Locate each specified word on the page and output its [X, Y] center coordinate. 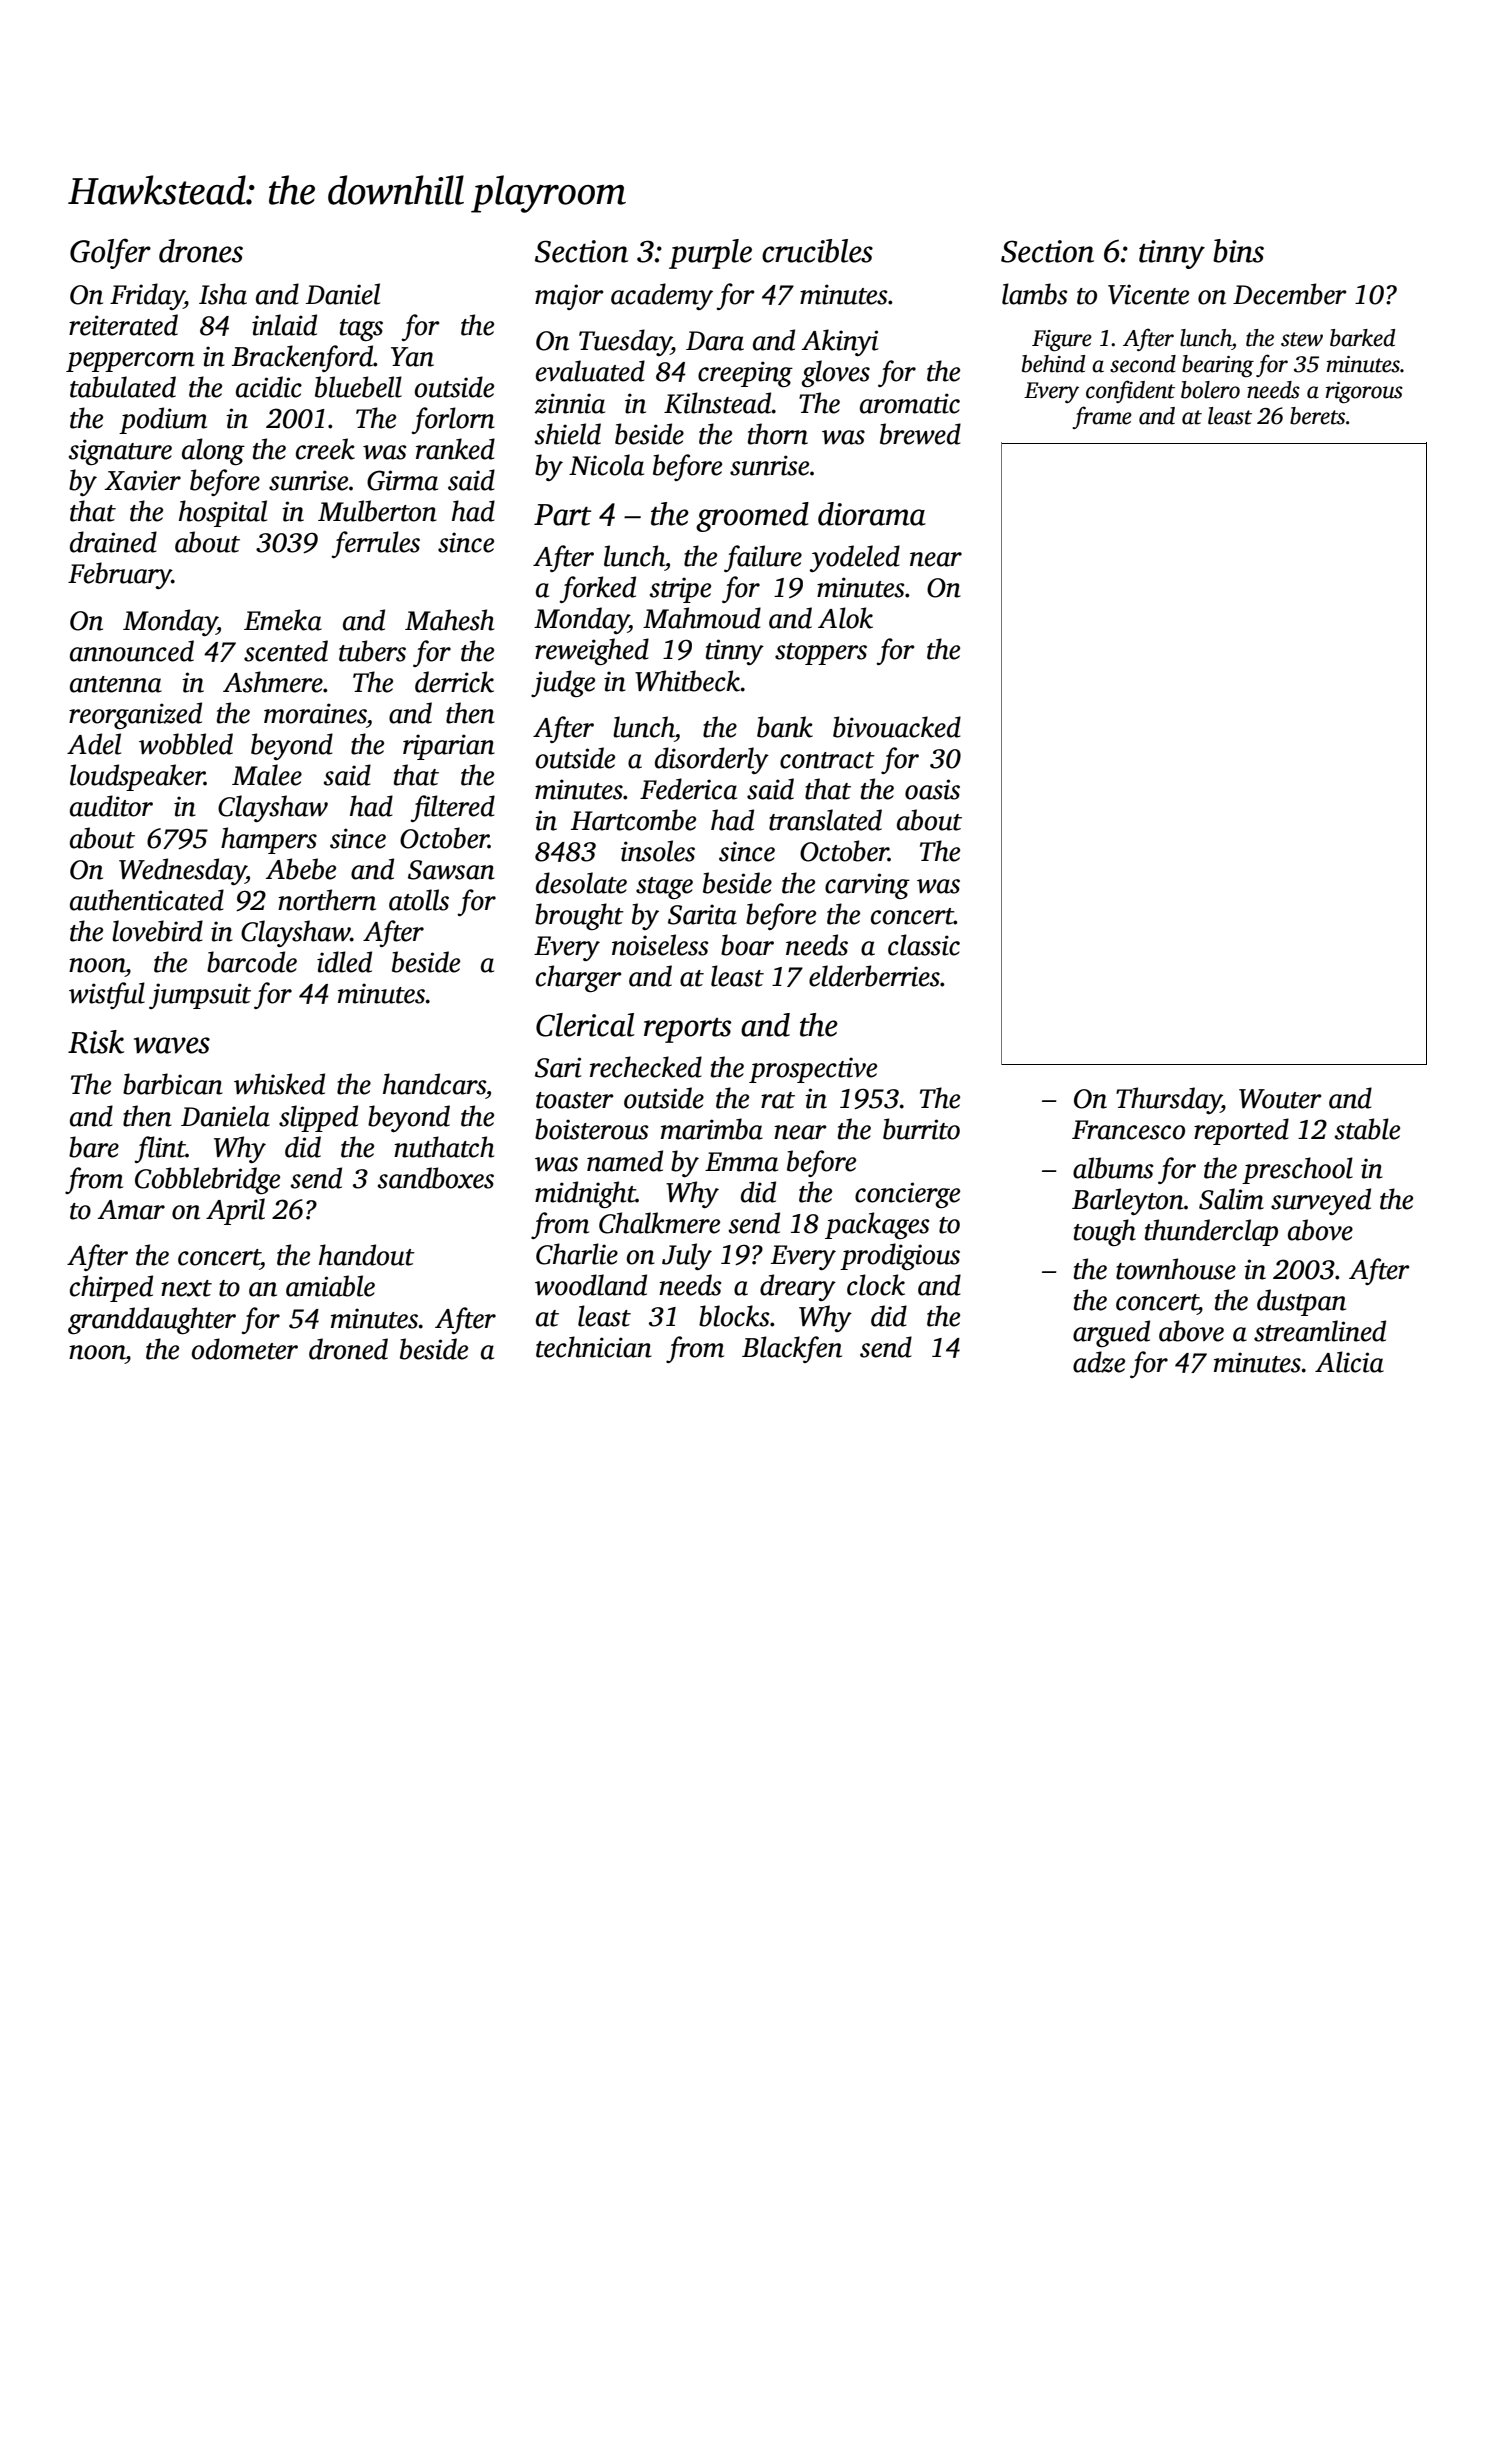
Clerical [585, 1025]
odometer [245, 1349]
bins [1238, 251]
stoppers [821, 654]
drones [201, 251]
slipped [318, 1118]
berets [1317, 416]
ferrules [375, 544]
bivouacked [897, 727]
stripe [680, 590]
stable [1367, 1129]
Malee [267, 775]
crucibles [817, 251]
